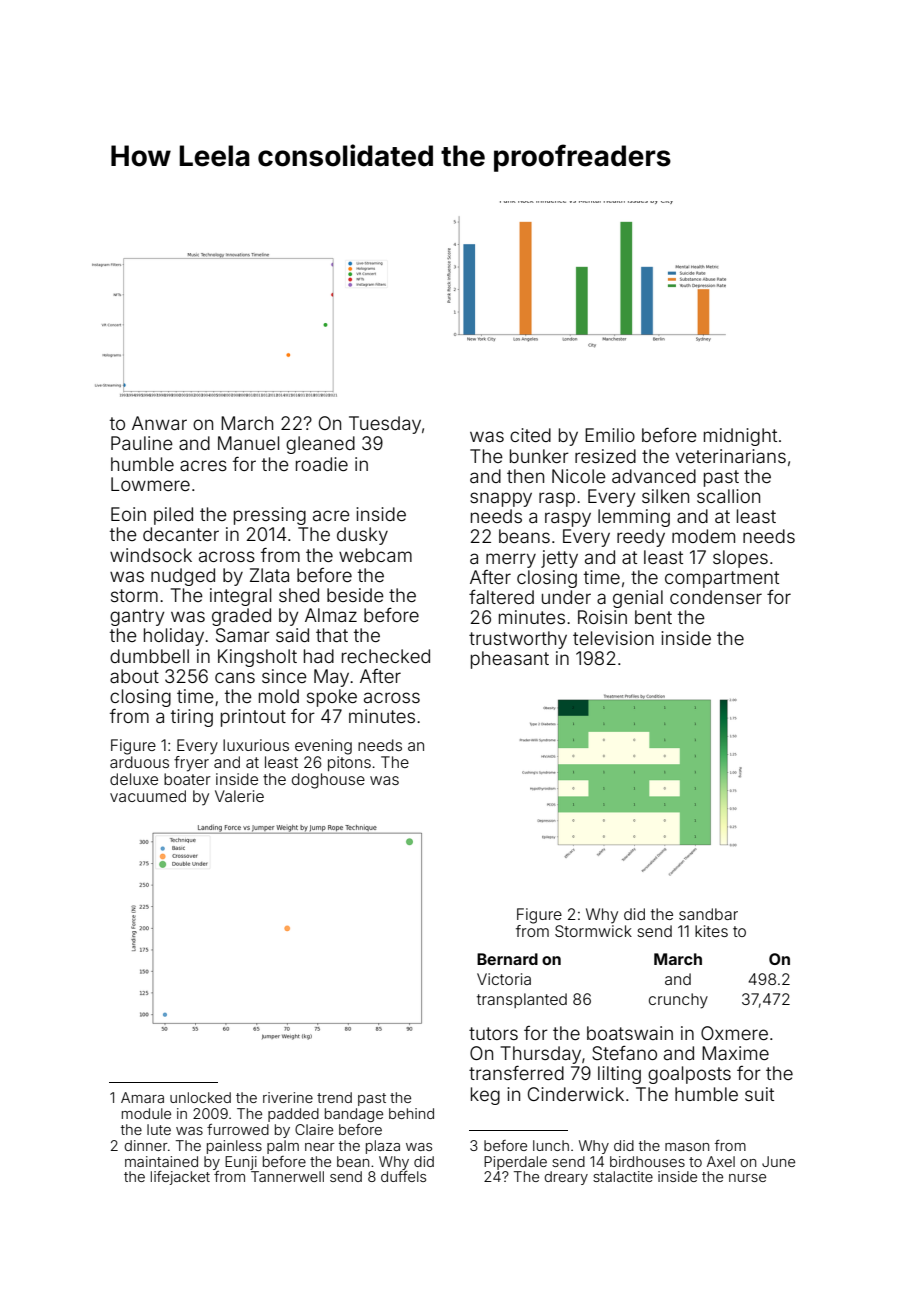 The height and width of the document is (1316, 908). Describe the element at coordinates (173, 516) in the document. I see `piled` at that location.
